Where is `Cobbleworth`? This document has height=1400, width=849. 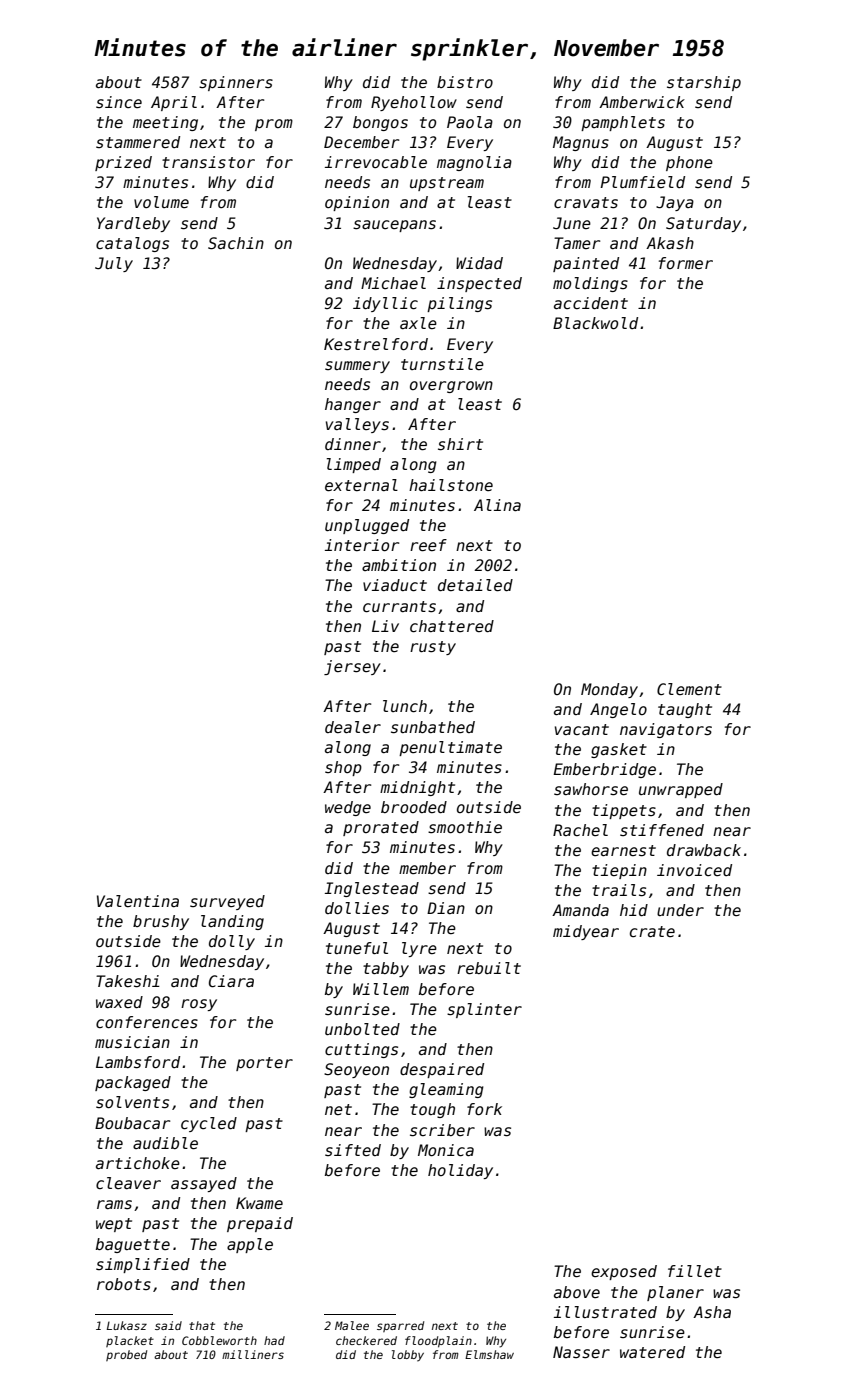 Cobbleworth is located at coordinates (219, 1340).
